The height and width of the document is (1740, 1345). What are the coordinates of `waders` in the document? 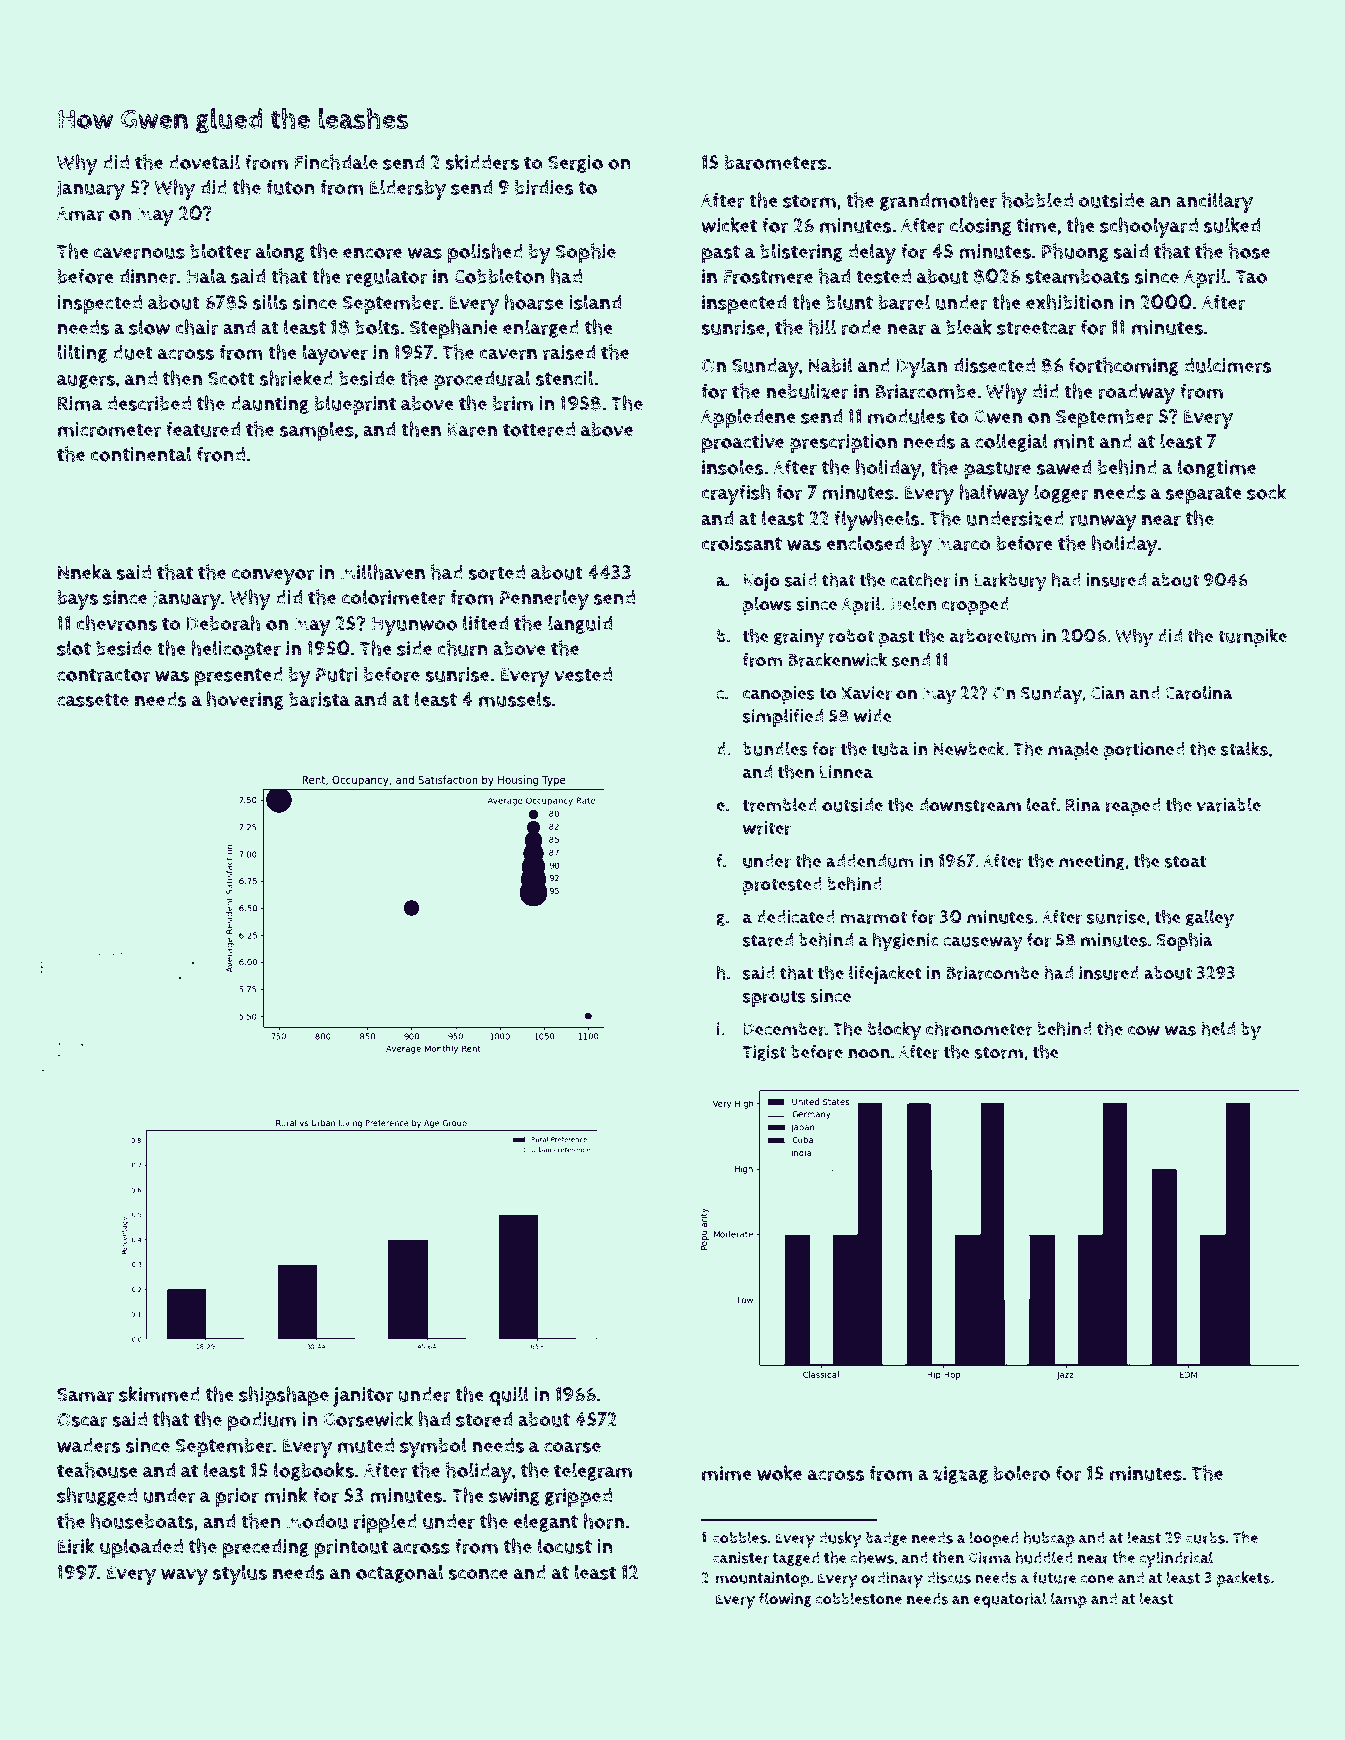 It's located at (89, 1445).
